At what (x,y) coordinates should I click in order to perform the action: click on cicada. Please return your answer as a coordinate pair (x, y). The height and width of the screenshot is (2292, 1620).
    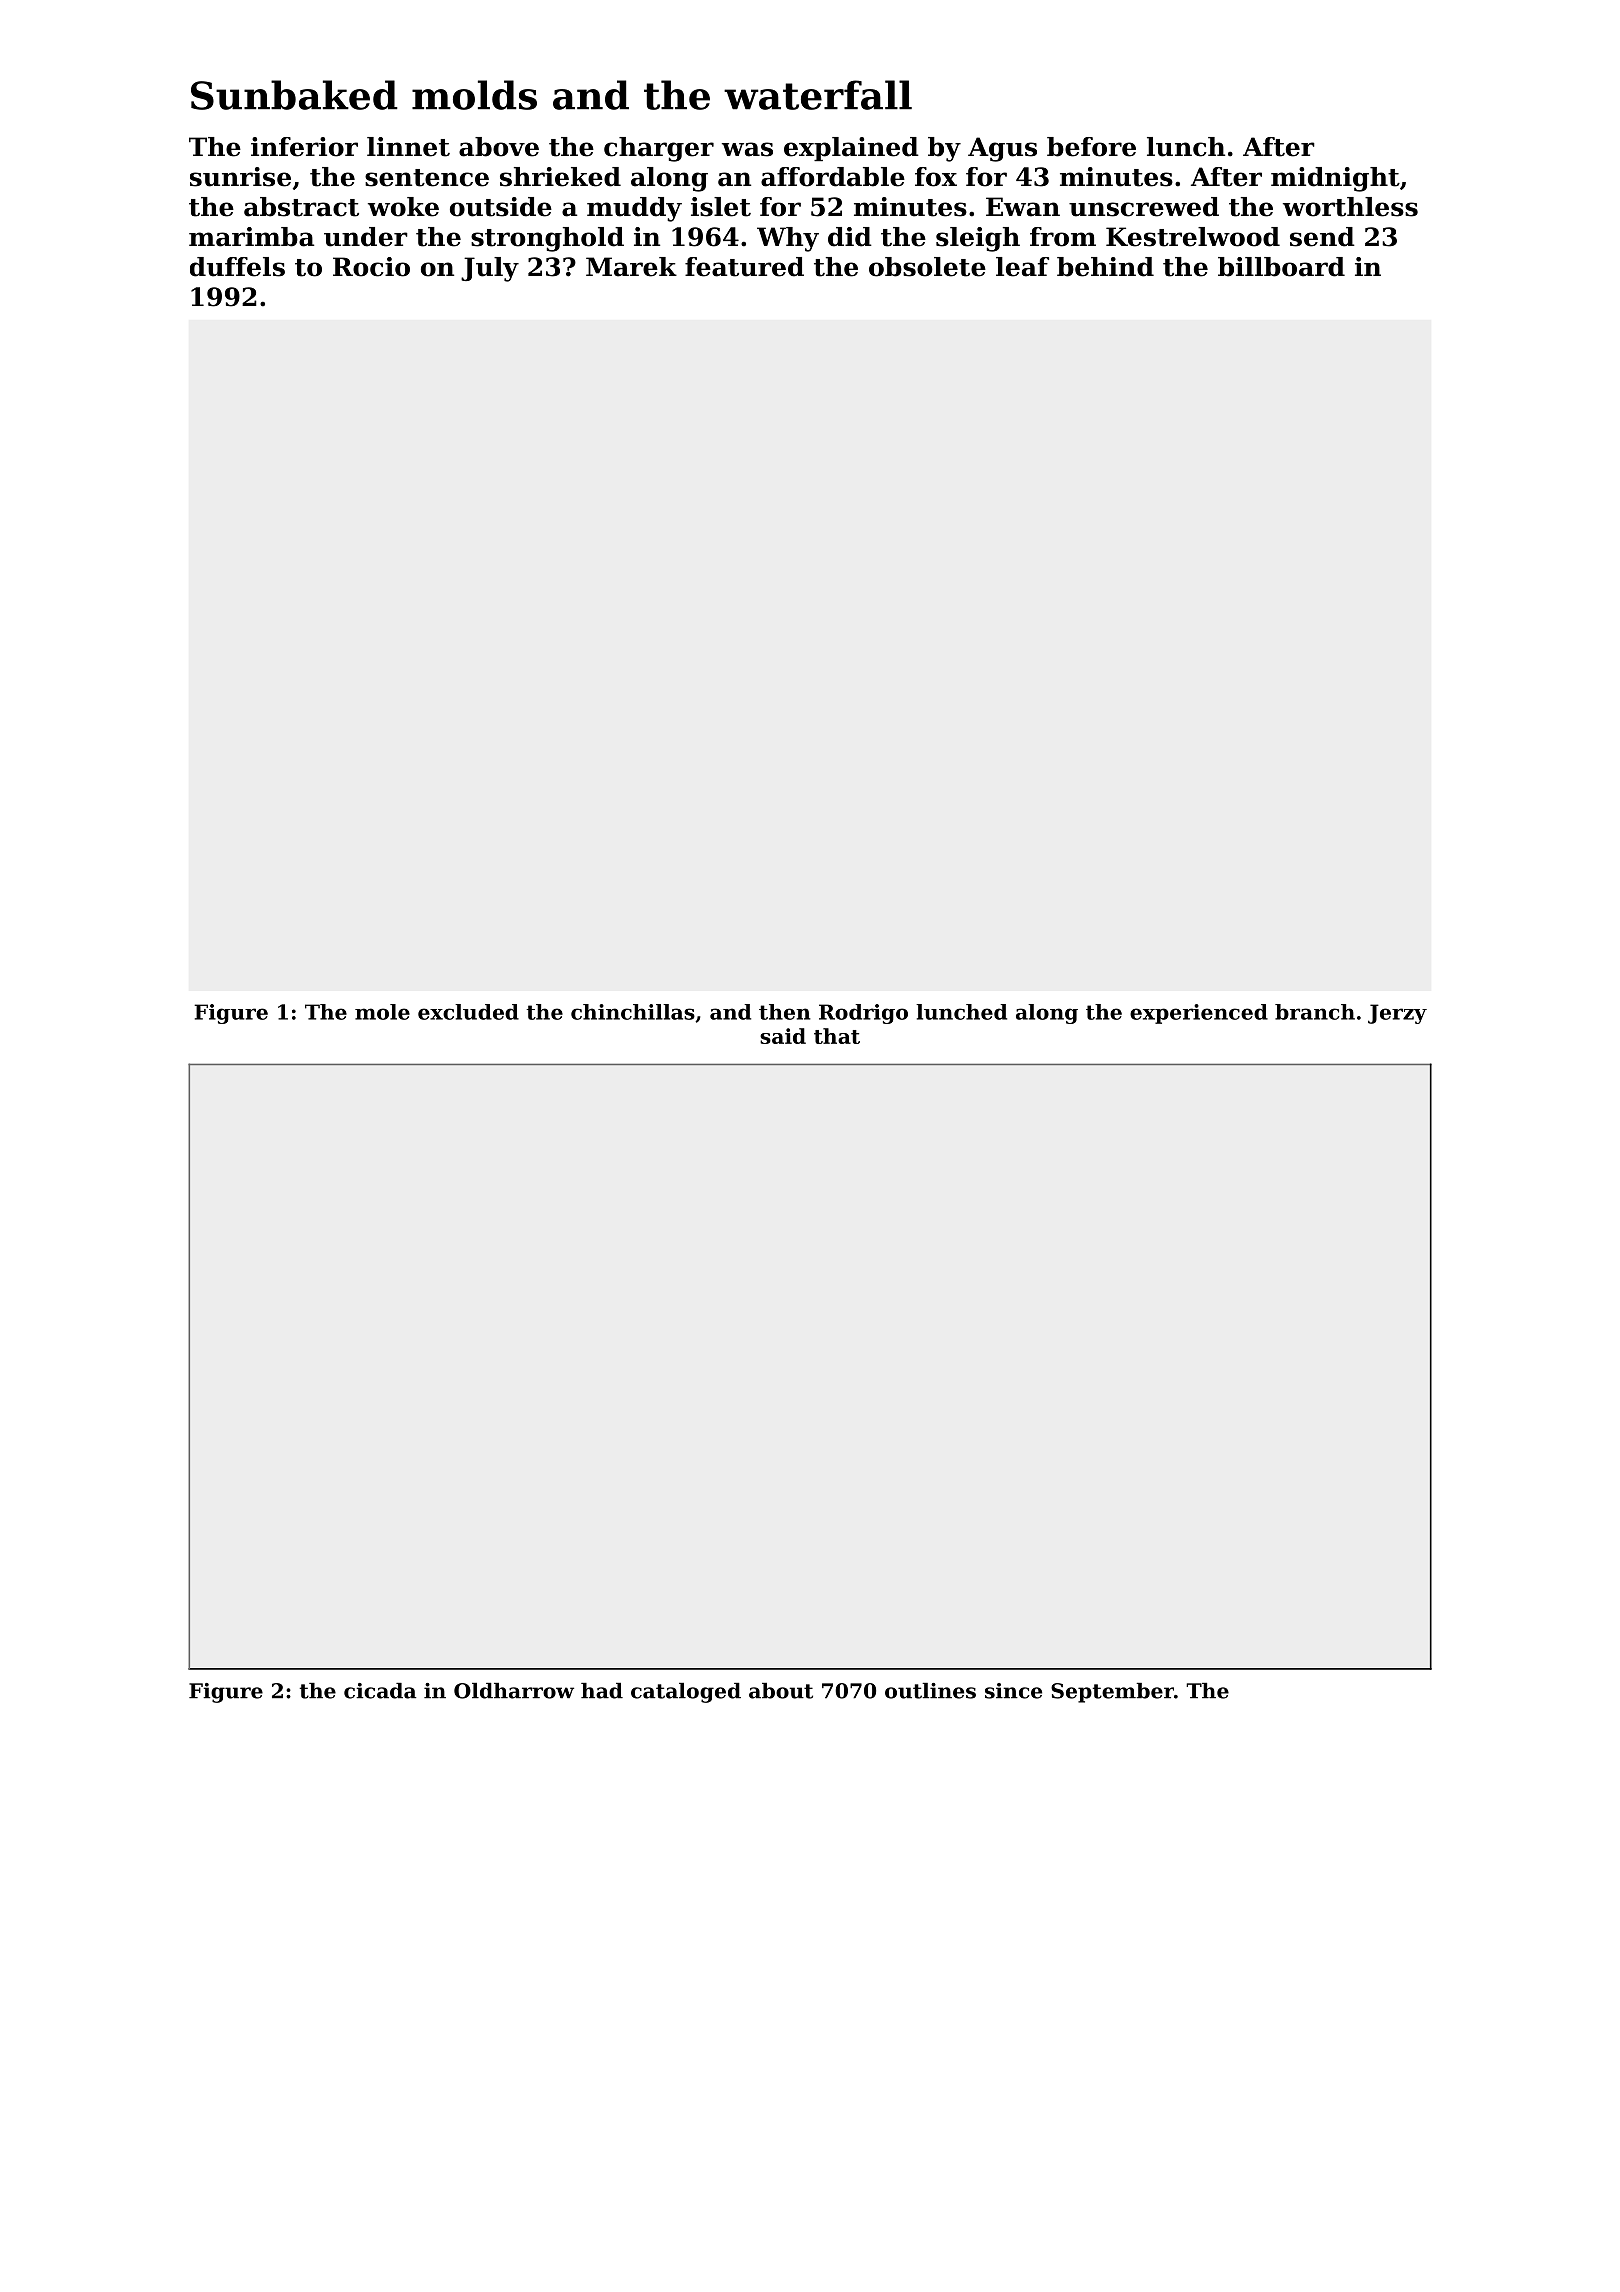
    Looking at the image, I should click on (380, 1691).
